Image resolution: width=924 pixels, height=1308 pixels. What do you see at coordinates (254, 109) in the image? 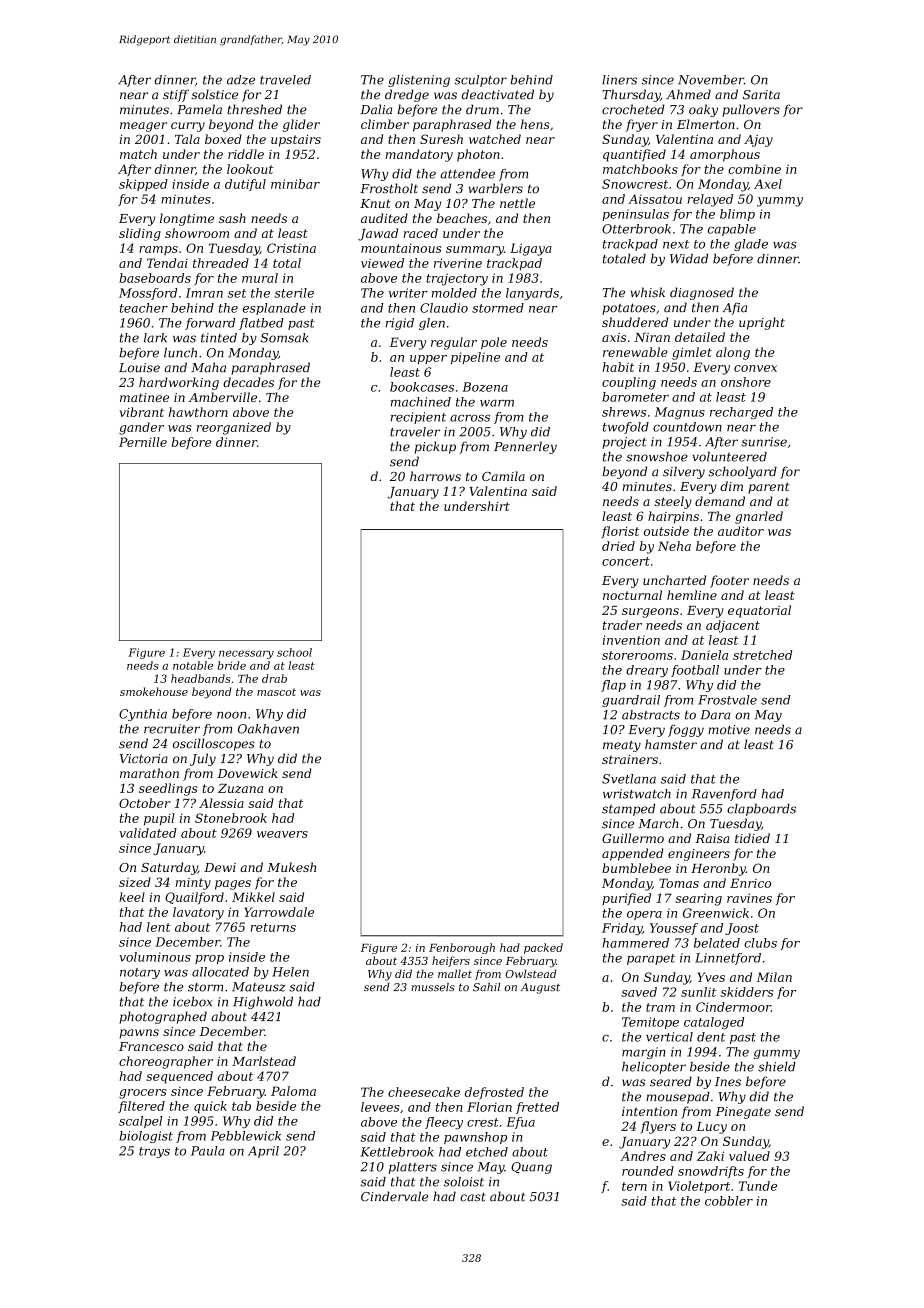
I see `threshed` at bounding box center [254, 109].
